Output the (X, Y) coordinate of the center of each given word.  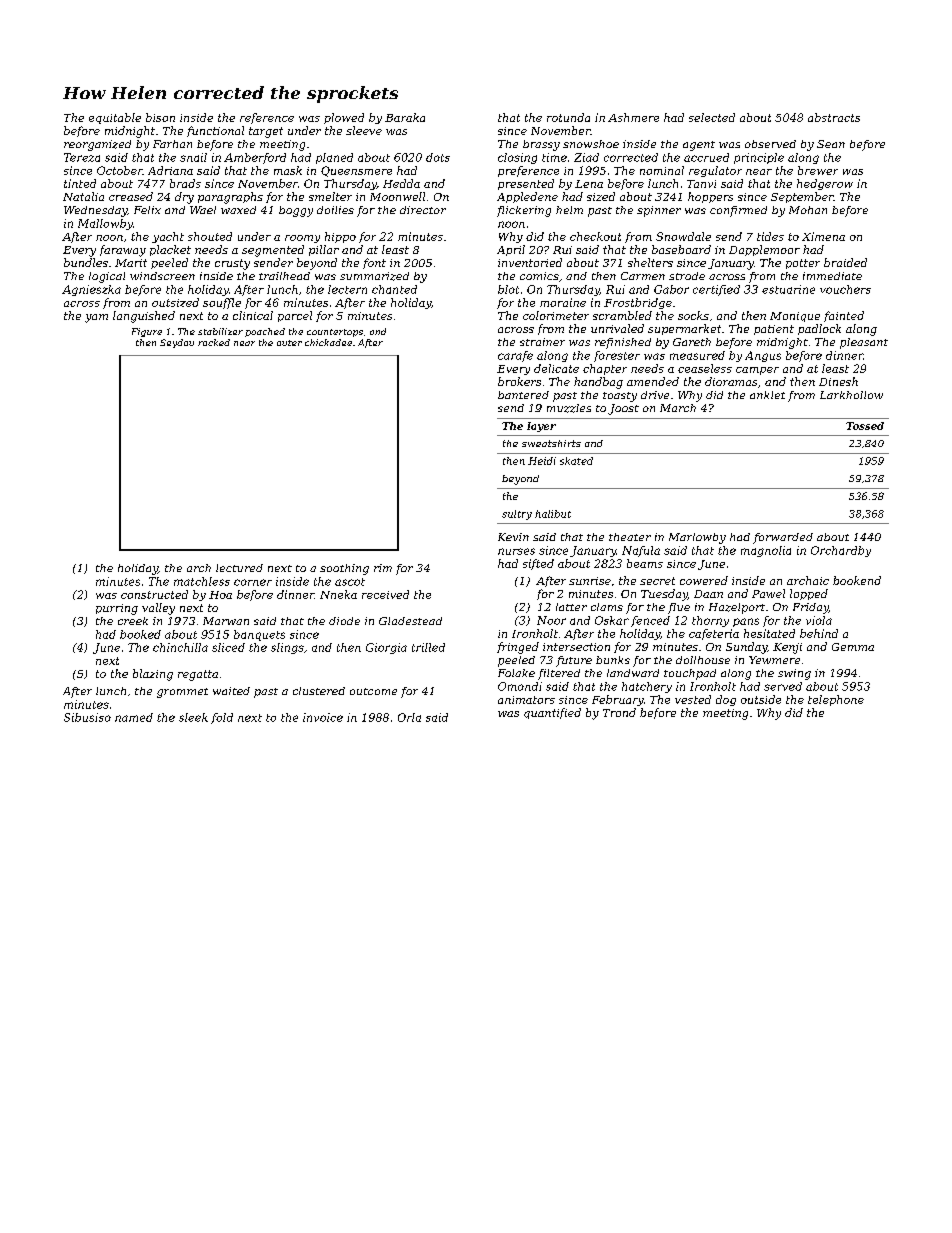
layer (541, 427)
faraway (123, 251)
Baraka (405, 117)
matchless (202, 581)
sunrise (590, 581)
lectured (239, 568)
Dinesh (838, 381)
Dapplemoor (764, 250)
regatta (198, 675)
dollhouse (703, 660)
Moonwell (397, 196)
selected (712, 117)
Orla (409, 717)
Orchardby (841, 551)
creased (131, 196)
